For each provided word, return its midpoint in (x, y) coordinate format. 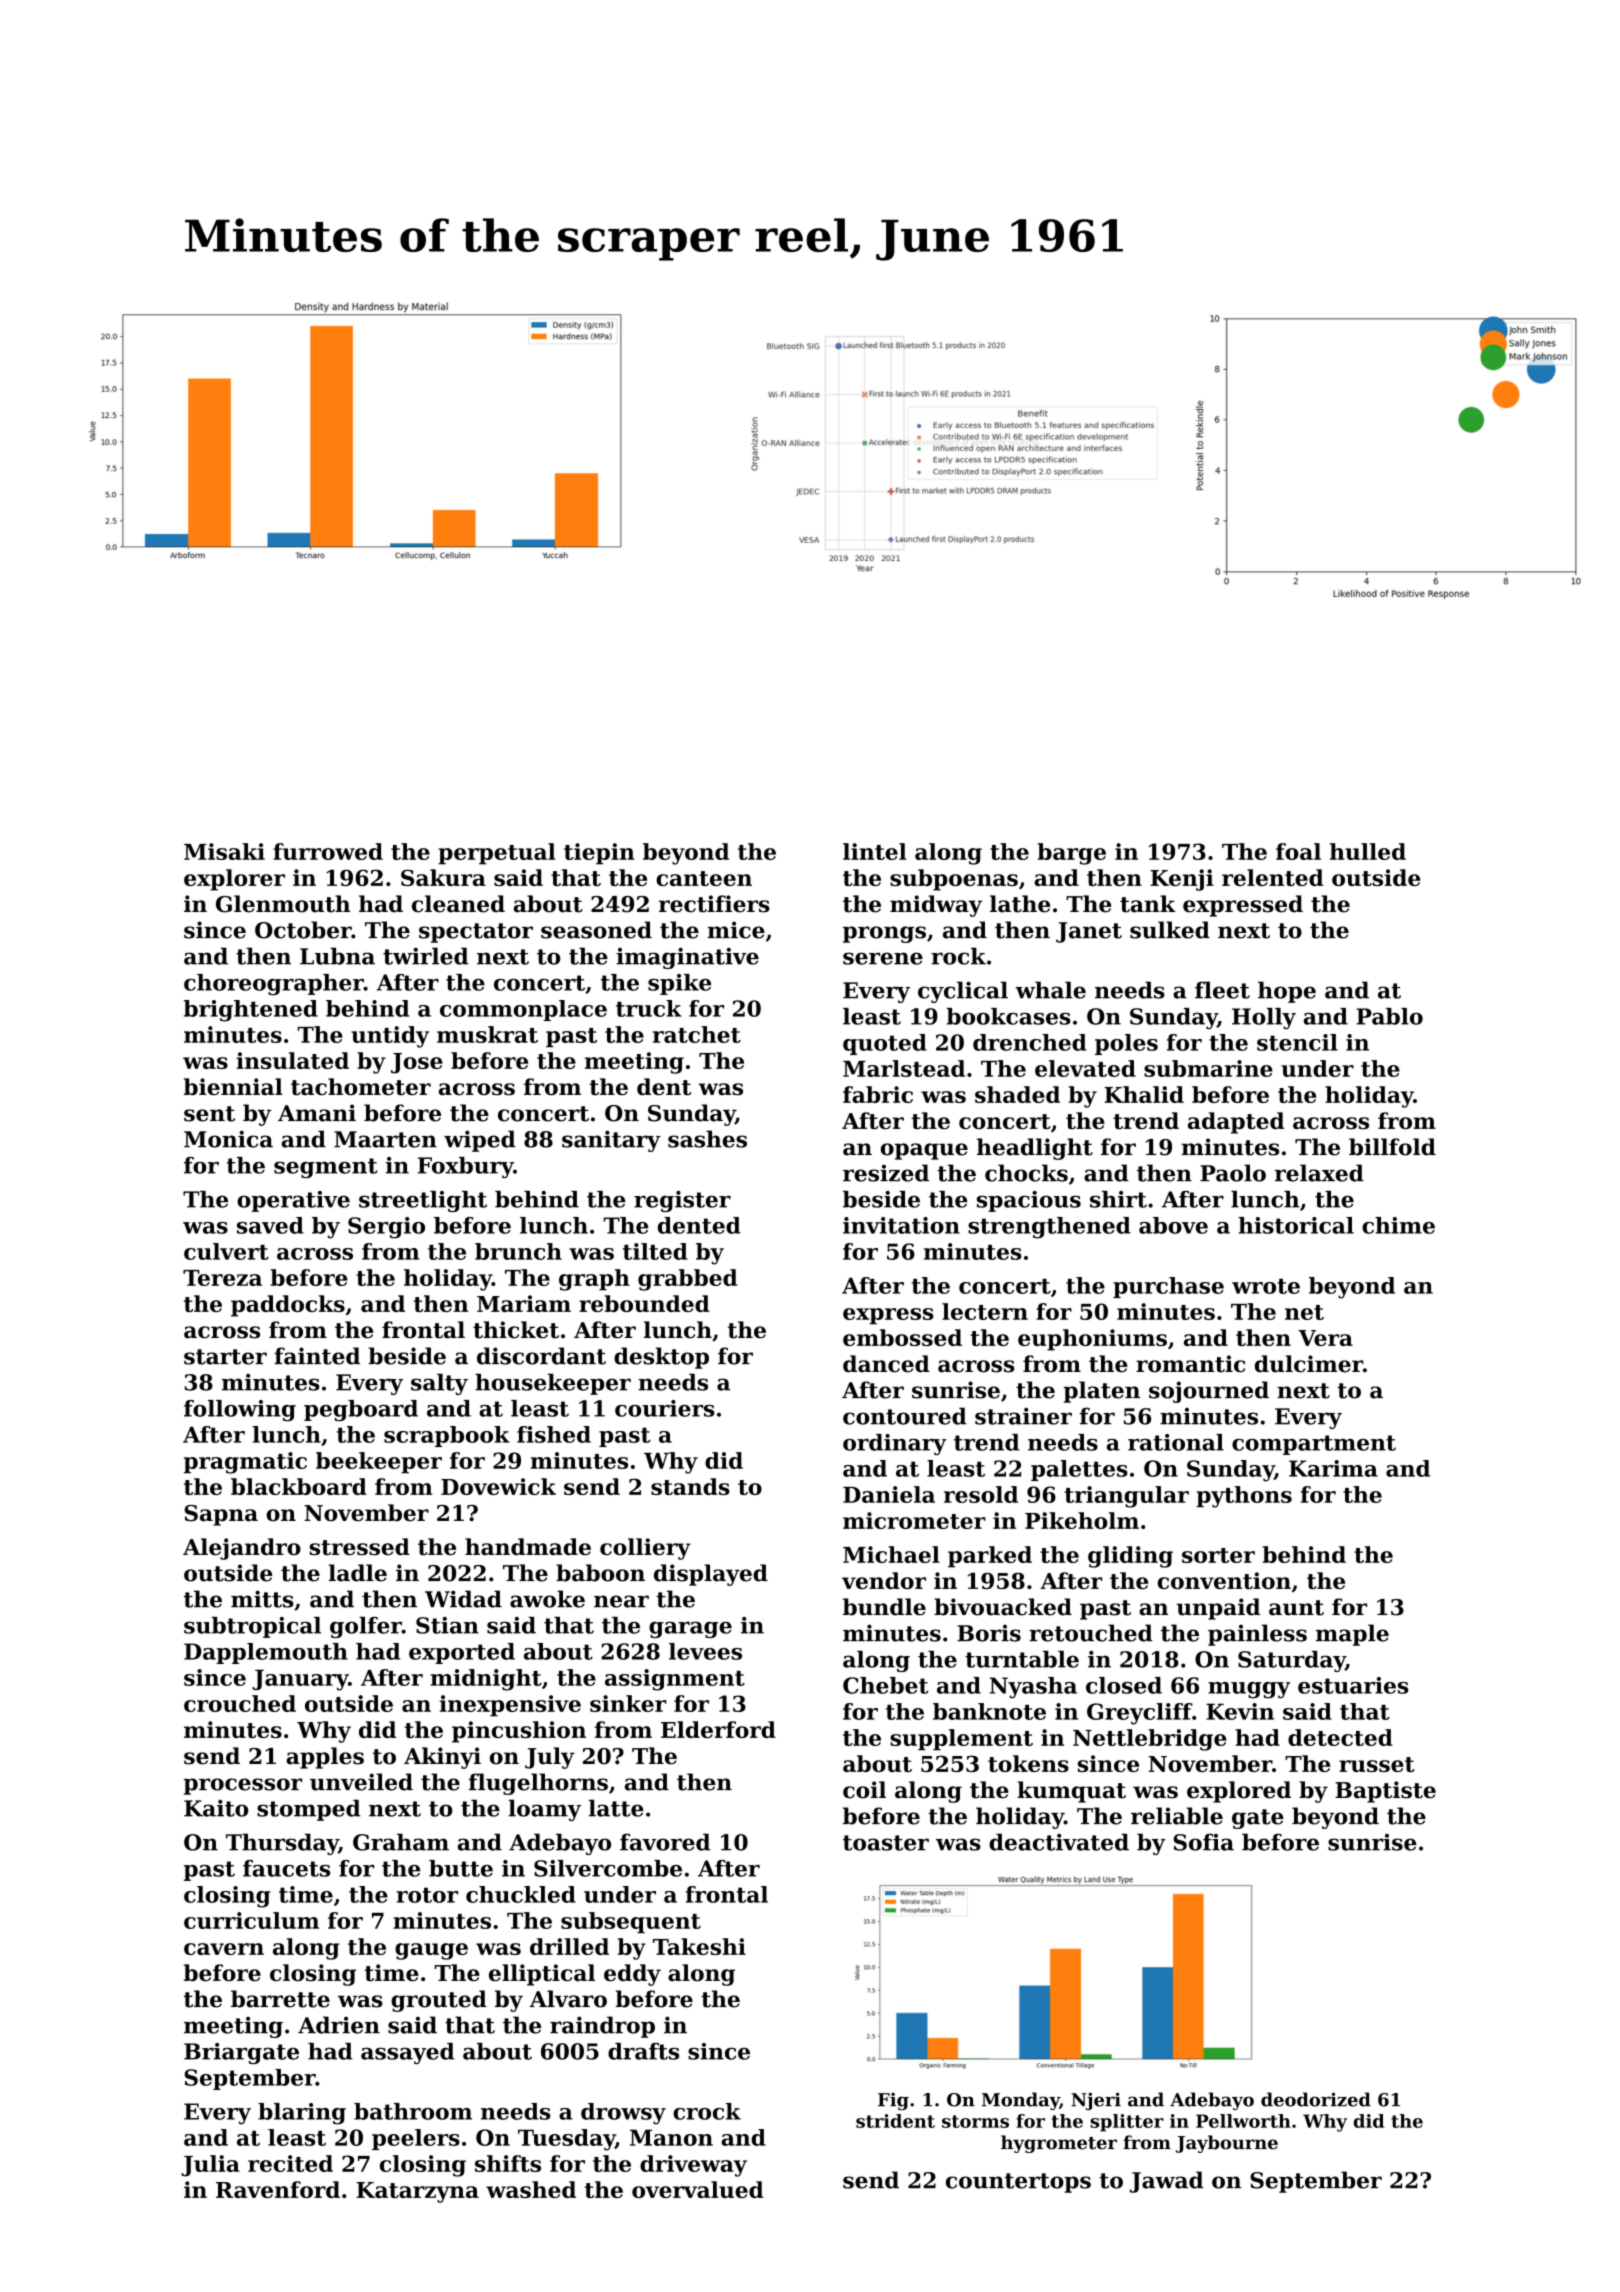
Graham (401, 1842)
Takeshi (699, 1946)
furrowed (328, 851)
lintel (874, 851)
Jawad (1166, 2182)
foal (1298, 851)
